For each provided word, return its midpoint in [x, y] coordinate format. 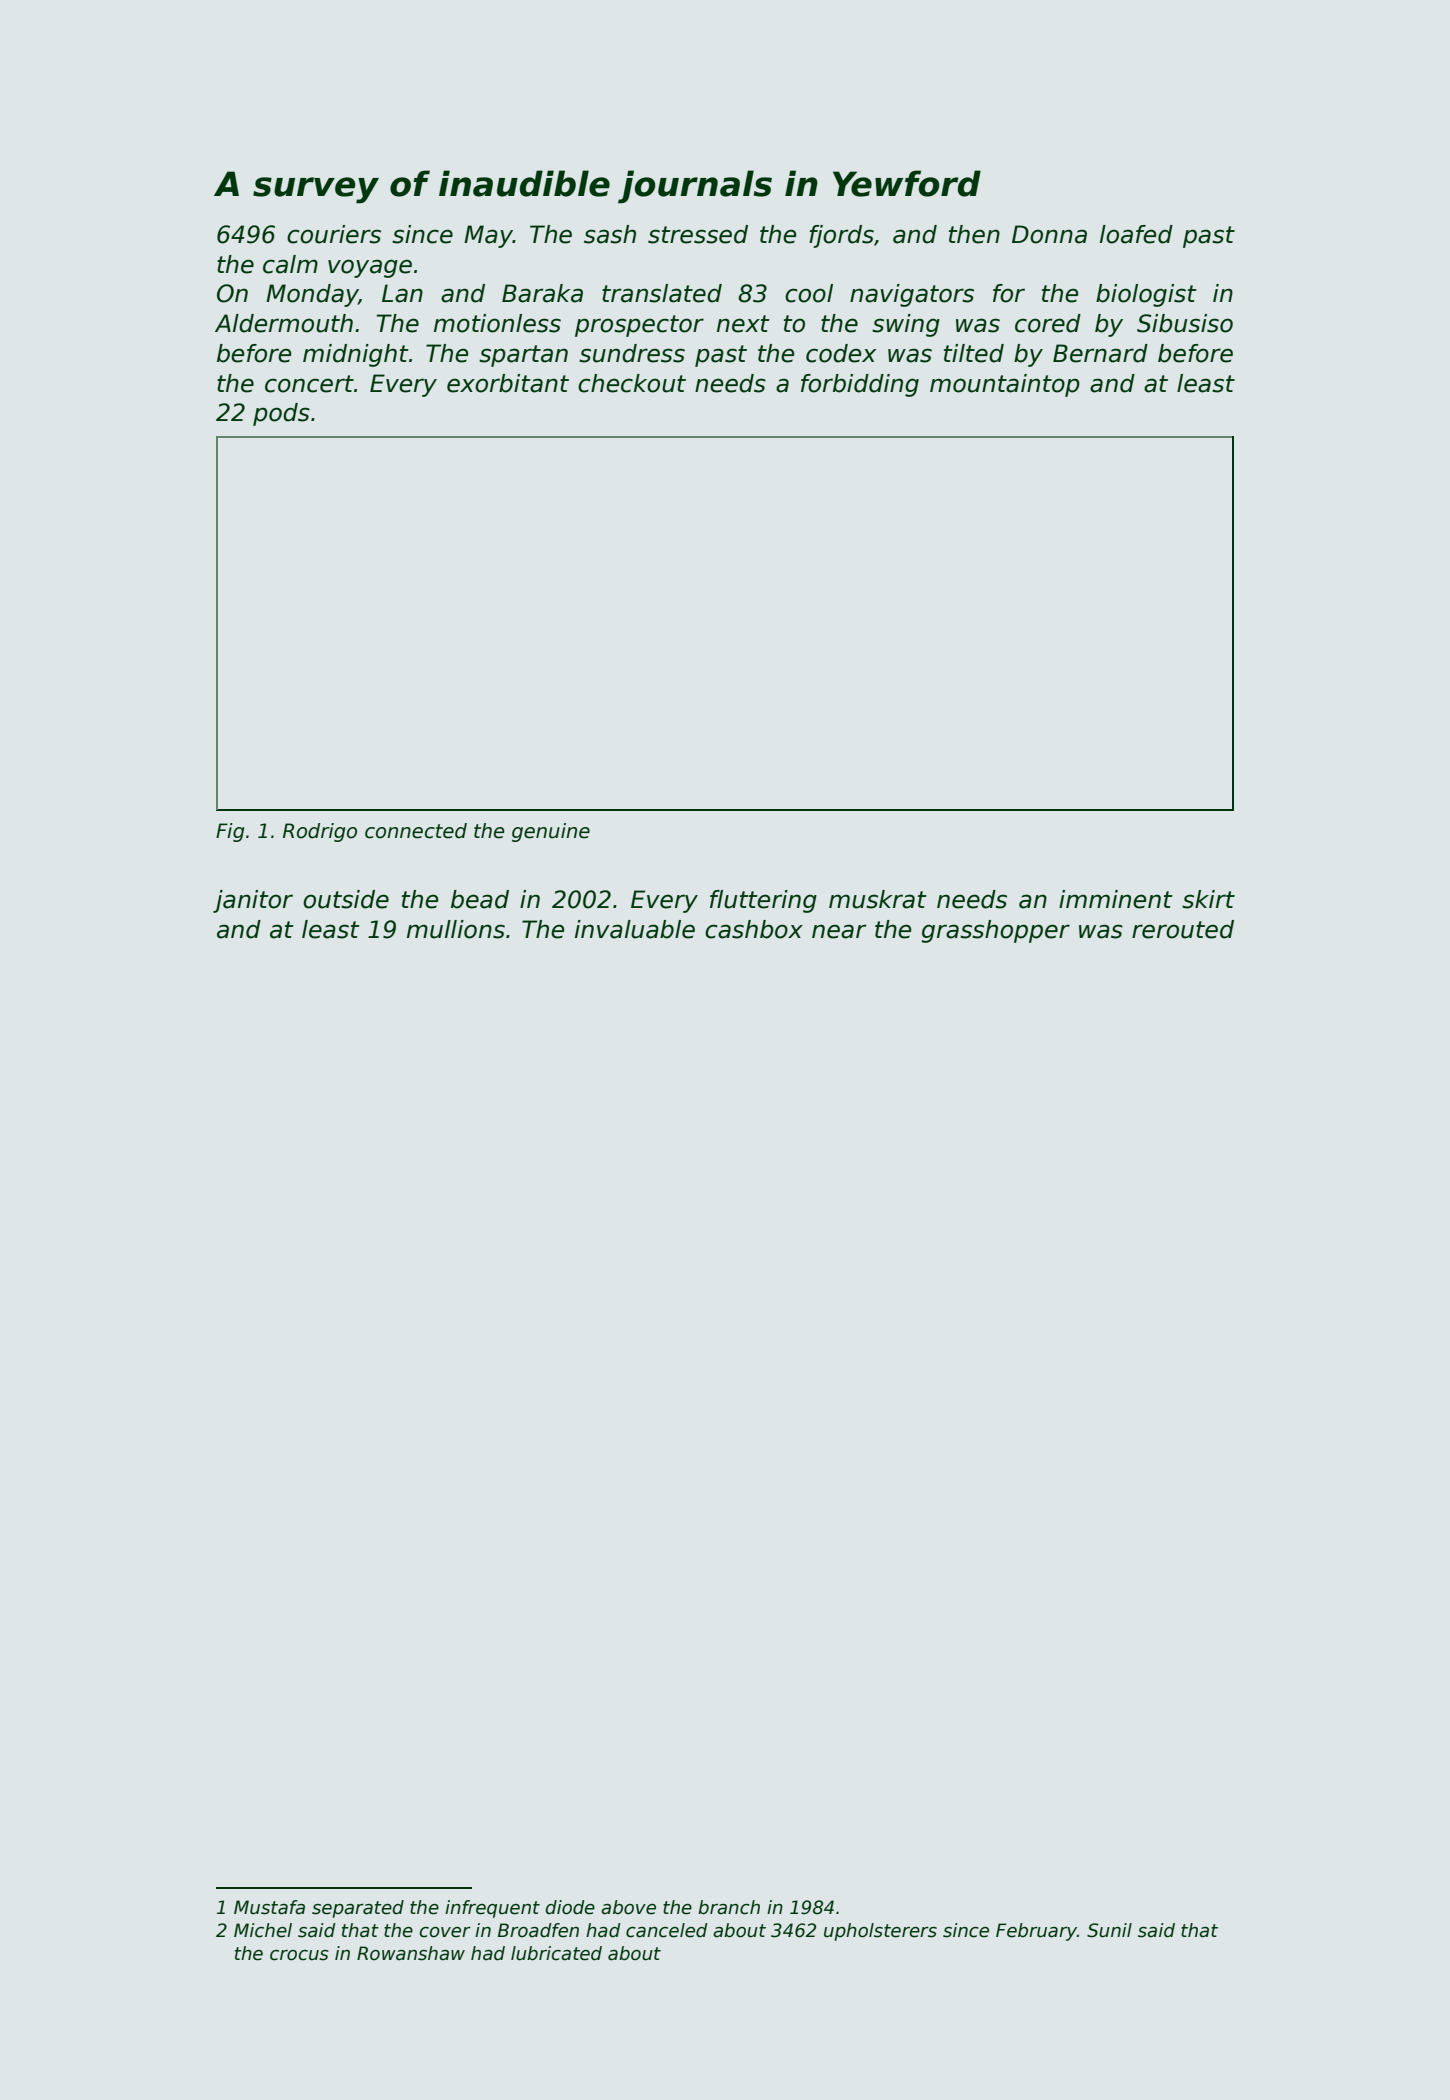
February [1036, 1932]
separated [358, 1909]
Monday [312, 295]
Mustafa [269, 1907]
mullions [456, 929]
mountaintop [1005, 385]
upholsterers [880, 1932]
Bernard [1100, 353]
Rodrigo [320, 832]
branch [729, 1907]
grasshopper [996, 931]
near [839, 931]
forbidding [860, 385]
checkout [632, 383]
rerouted [1183, 929]
